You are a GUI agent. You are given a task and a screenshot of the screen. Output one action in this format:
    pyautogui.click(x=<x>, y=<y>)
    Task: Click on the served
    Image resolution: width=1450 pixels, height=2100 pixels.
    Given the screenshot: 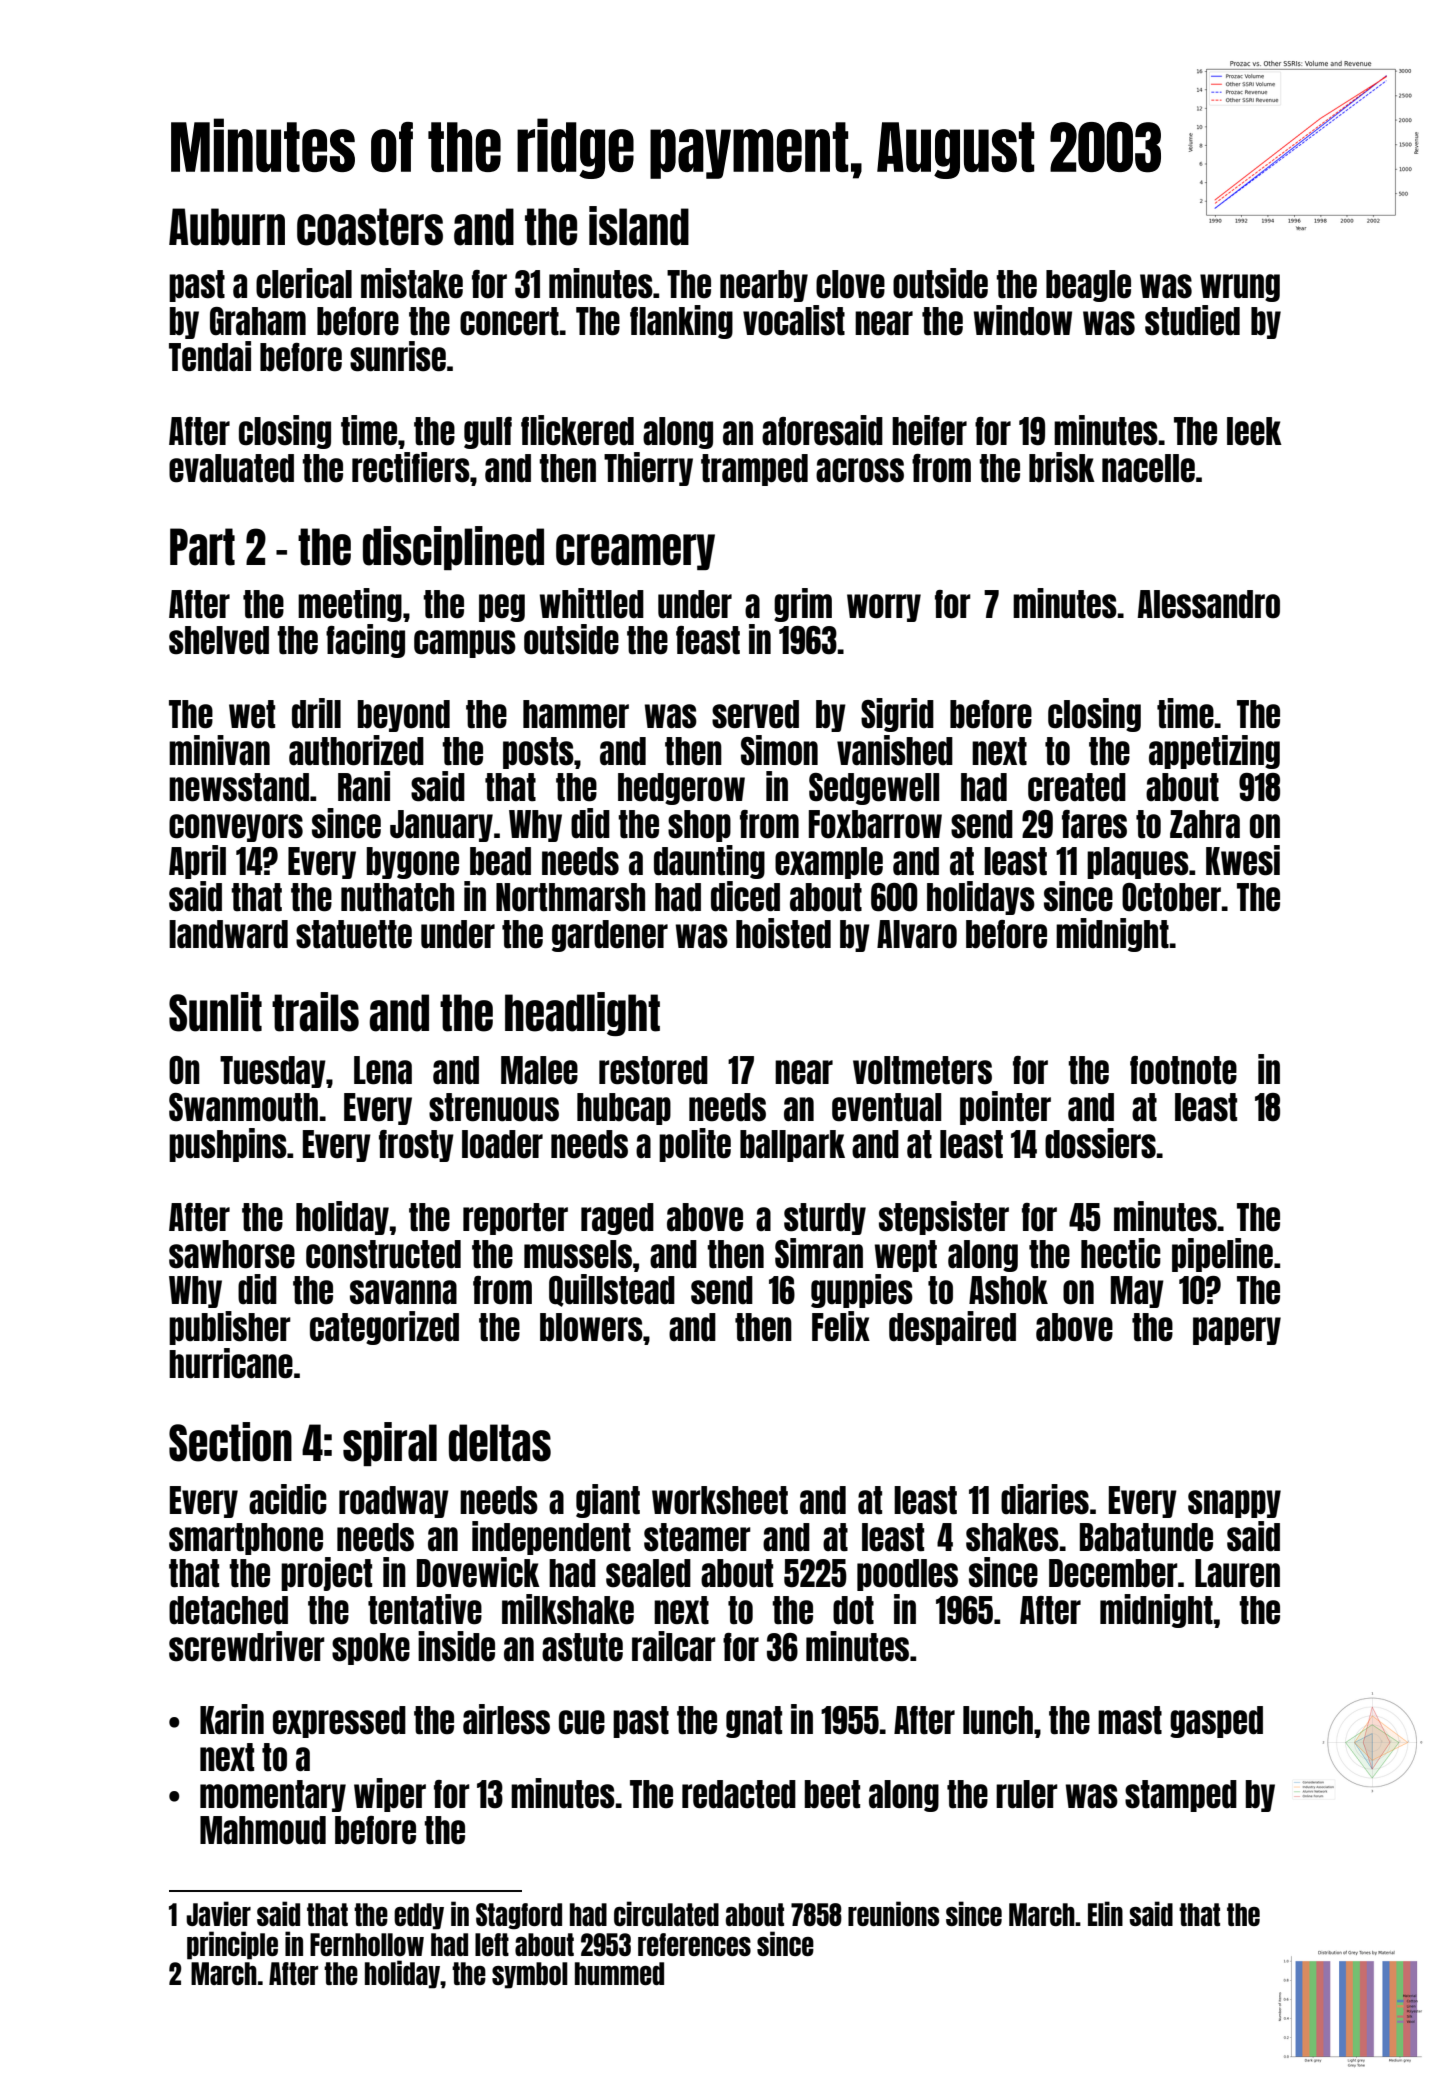 What is the action you would take?
    pyautogui.click(x=755, y=714)
